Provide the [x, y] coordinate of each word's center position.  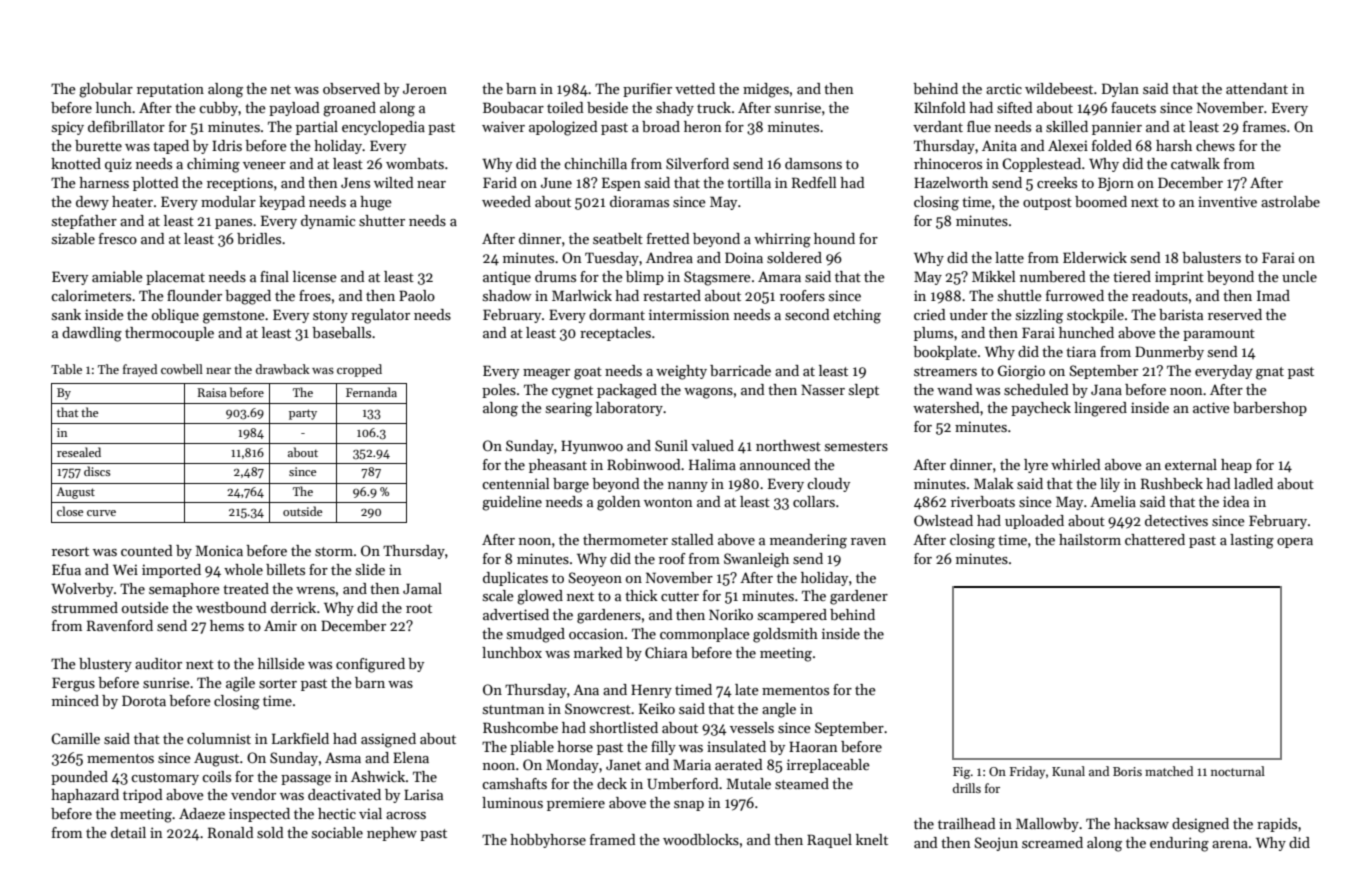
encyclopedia [383, 128]
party [303, 414]
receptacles [615, 334]
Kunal [1068, 771]
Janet [623, 764]
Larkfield [300, 738]
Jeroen [425, 88]
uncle [1299, 276]
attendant [1257, 88]
